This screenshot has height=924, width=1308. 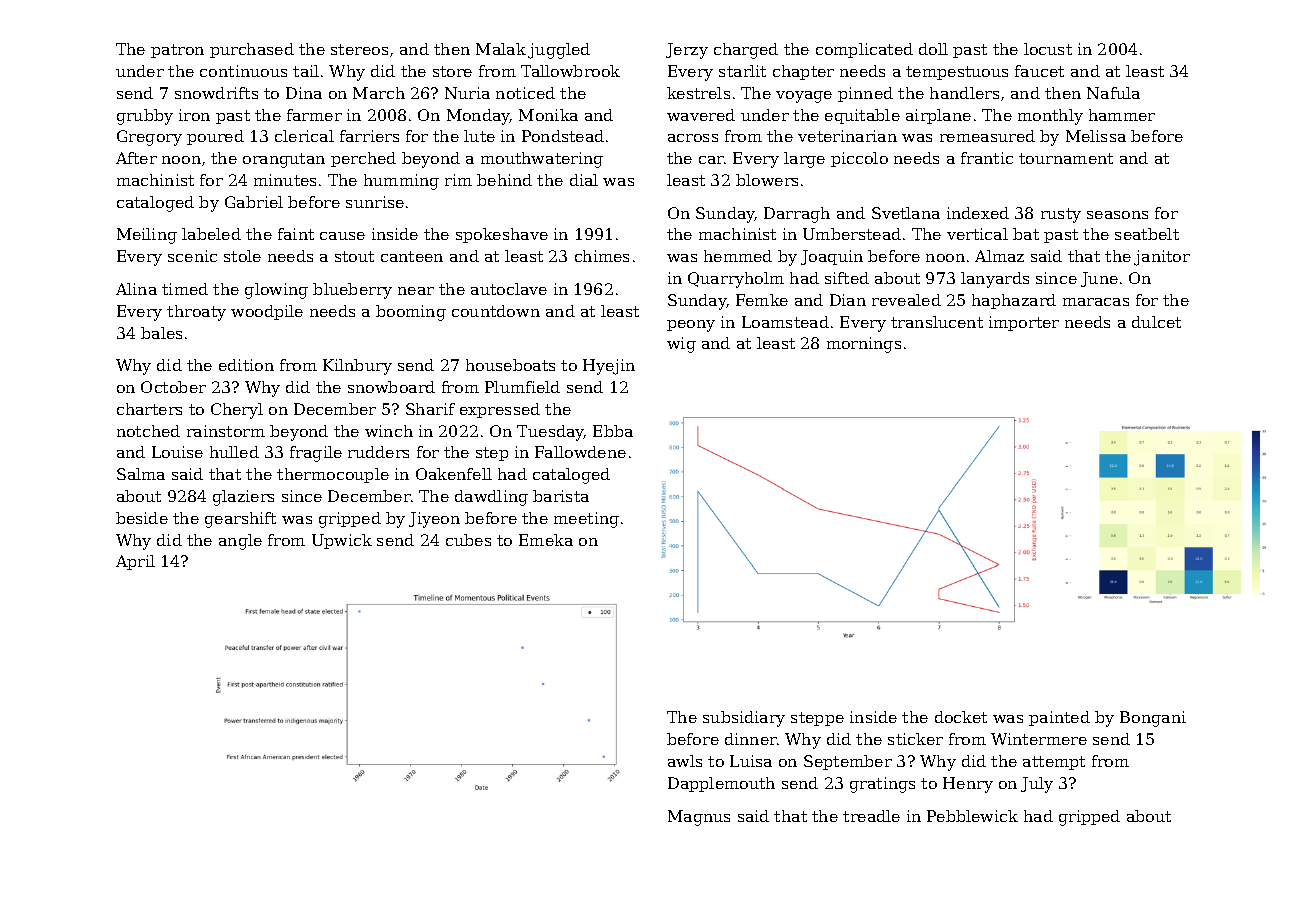 What do you see at coordinates (1054, 763) in the screenshot?
I see `attempt` at bounding box center [1054, 763].
